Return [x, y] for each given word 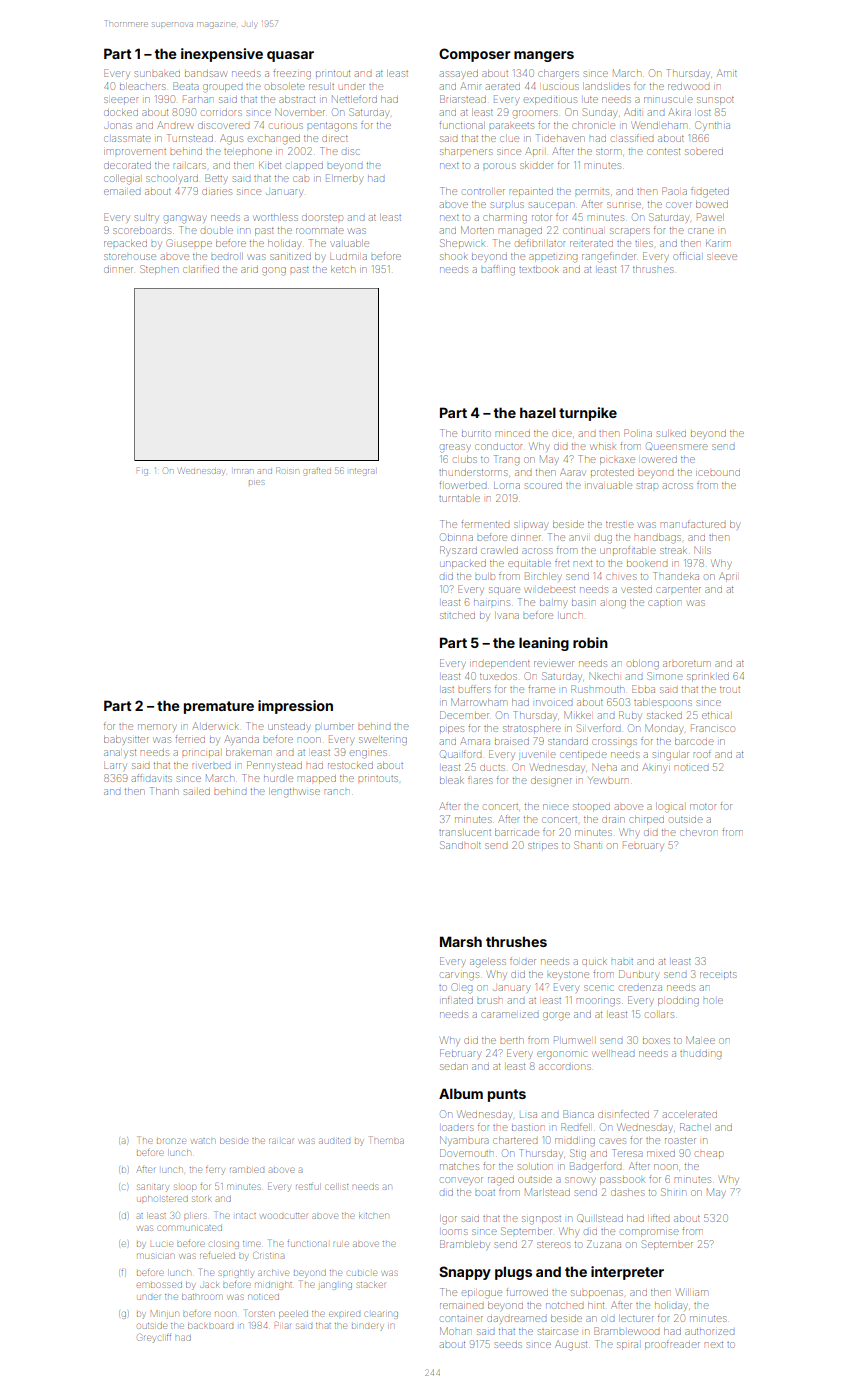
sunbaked [157, 74]
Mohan [455, 1331]
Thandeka [676, 576]
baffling [498, 270]
